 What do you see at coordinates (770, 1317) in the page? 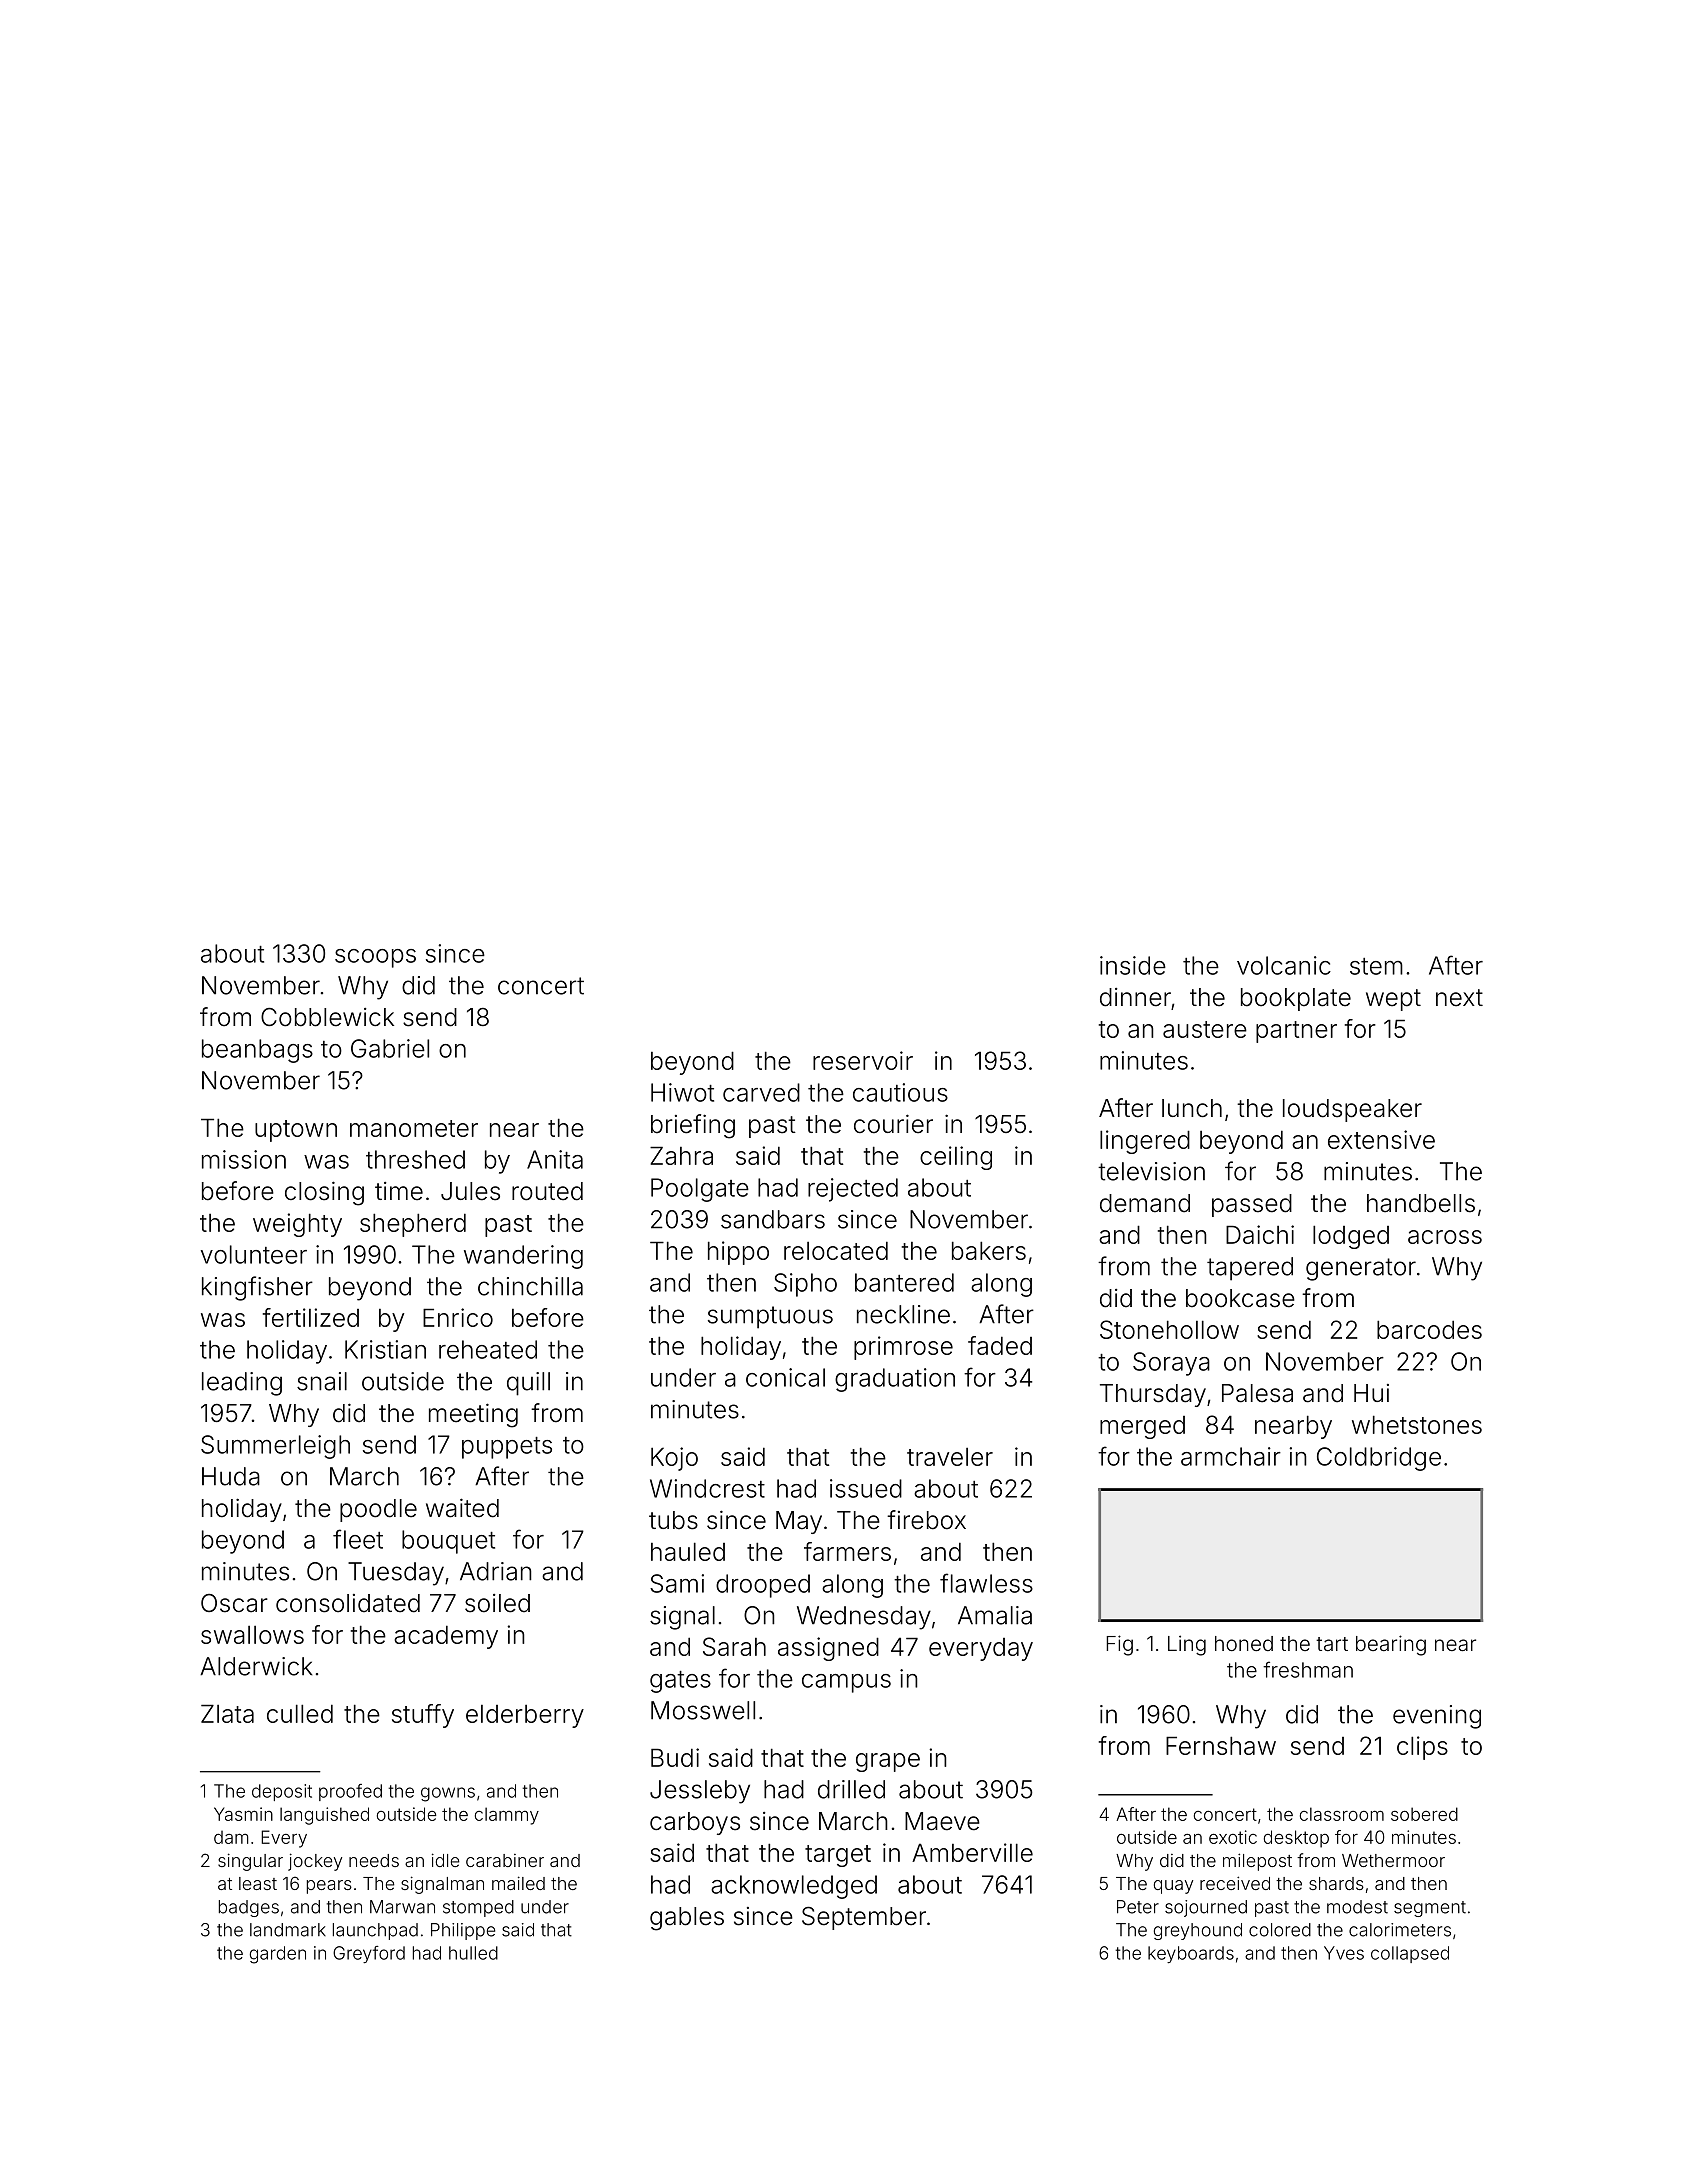
I see `sumptuous` at bounding box center [770, 1317].
